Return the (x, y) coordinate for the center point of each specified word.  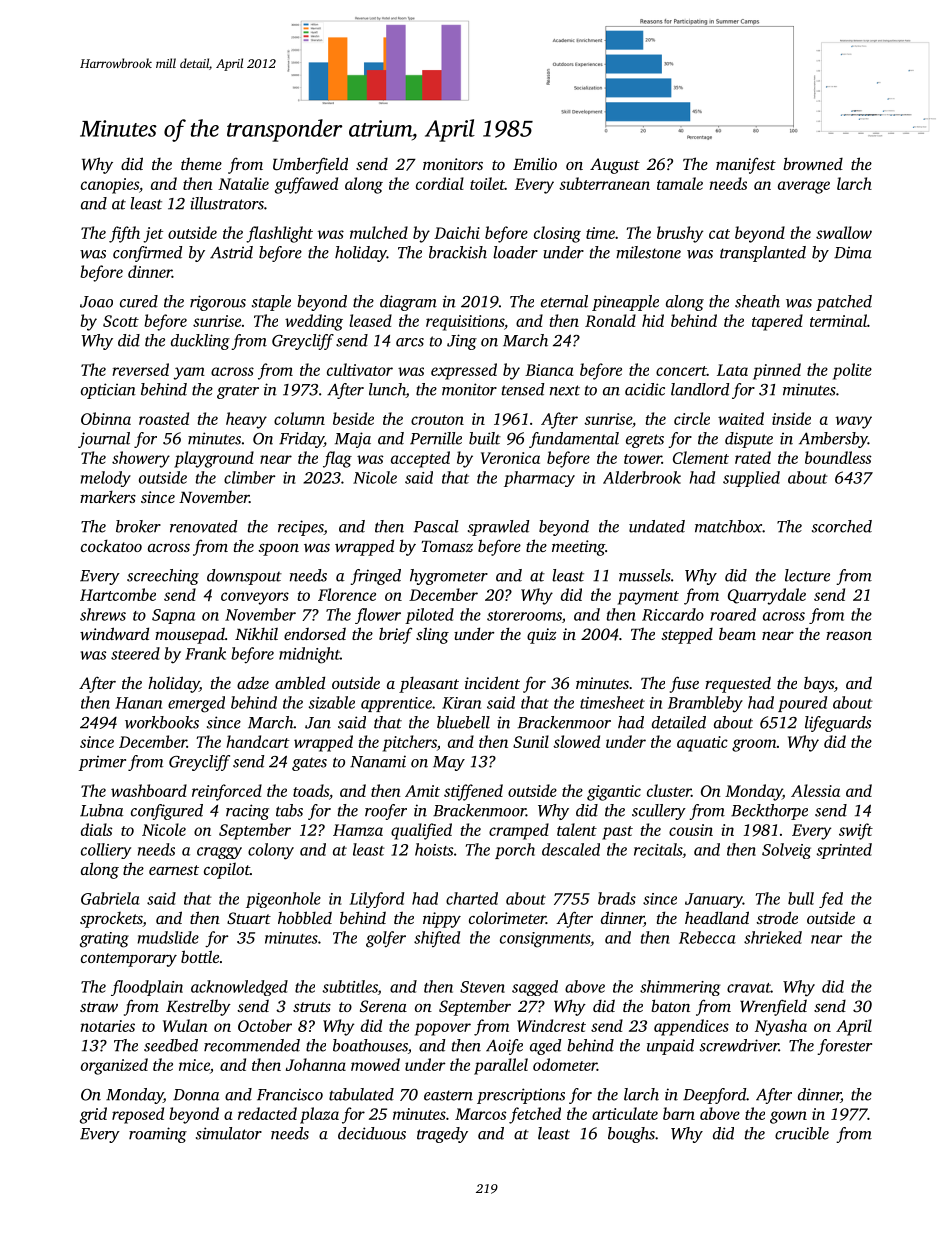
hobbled (305, 917)
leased (370, 320)
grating (104, 940)
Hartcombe (118, 594)
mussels (645, 575)
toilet (487, 183)
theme (201, 163)
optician (108, 391)
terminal (838, 320)
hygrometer (449, 577)
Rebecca (707, 937)
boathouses (370, 1045)
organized (114, 1066)
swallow (844, 232)
